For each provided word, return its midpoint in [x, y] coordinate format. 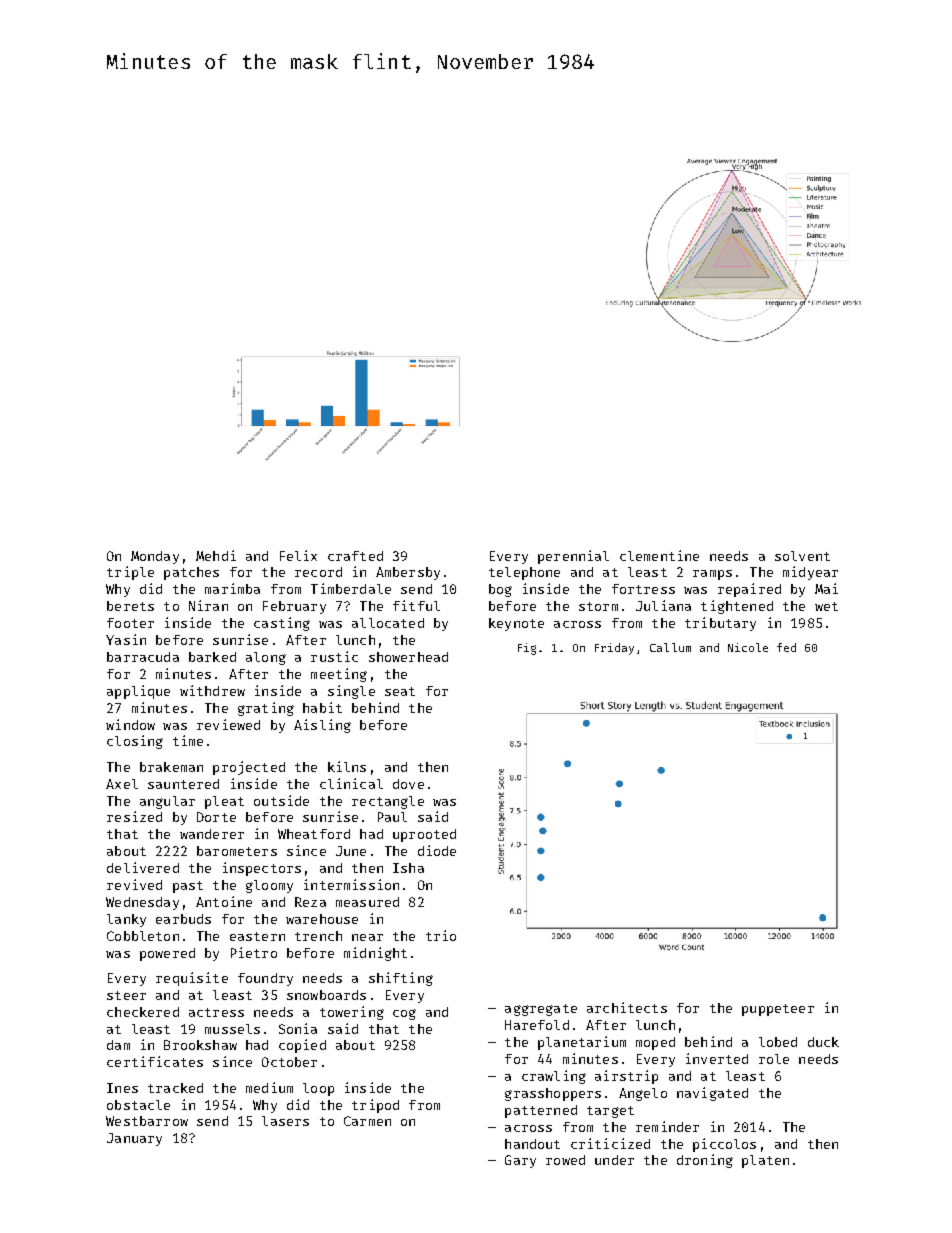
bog [500, 590]
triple [130, 573]
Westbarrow [147, 1121]
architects [627, 1007]
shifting [401, 979]
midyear [810, 573]
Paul [392, 817]
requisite [192, 979]
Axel [122, 784]
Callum [670, 647]
